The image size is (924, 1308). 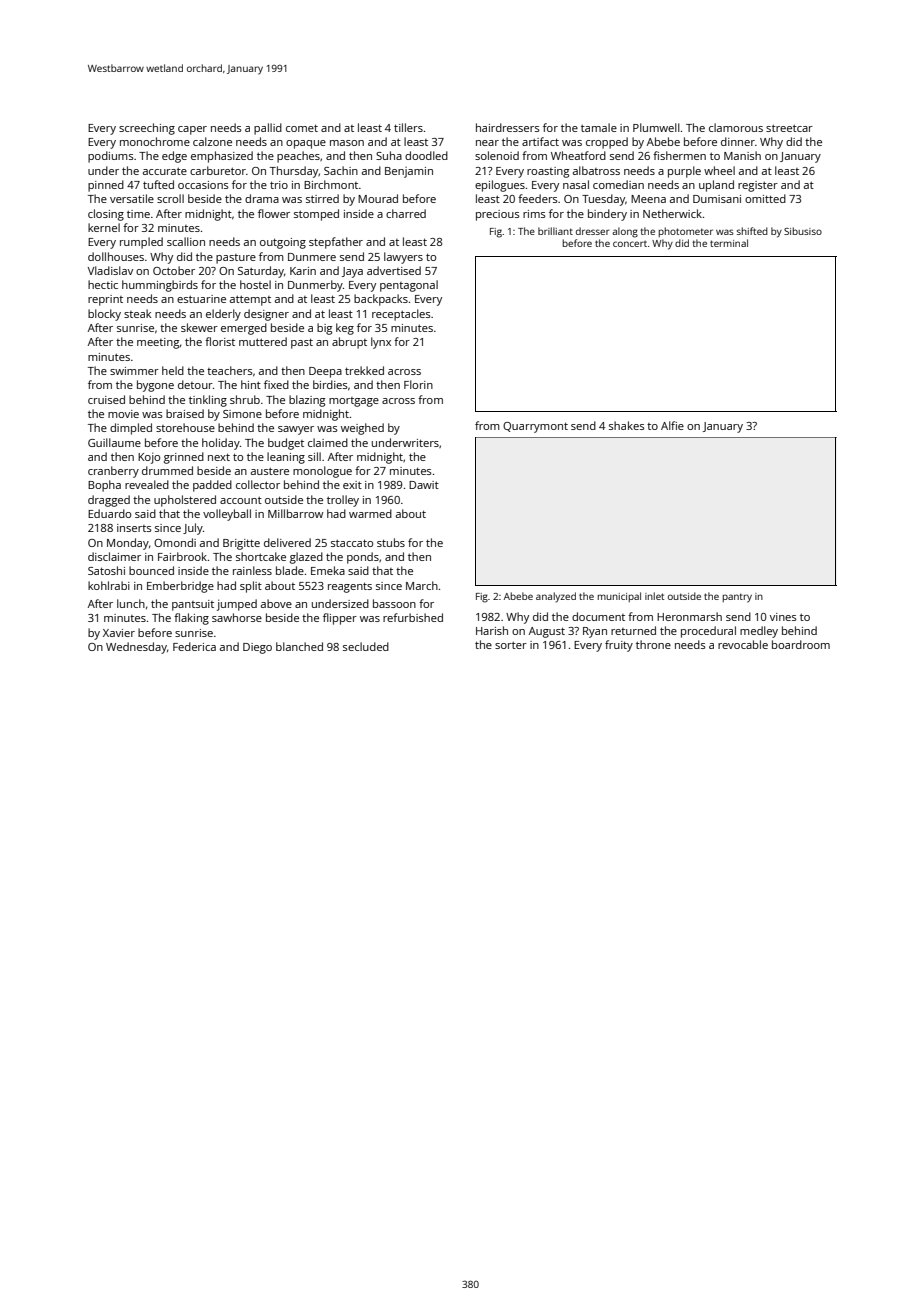 What do you see at coordinates (147, 129) in the screenshot?
I see `screeching` at bounding box center [147, 129].
